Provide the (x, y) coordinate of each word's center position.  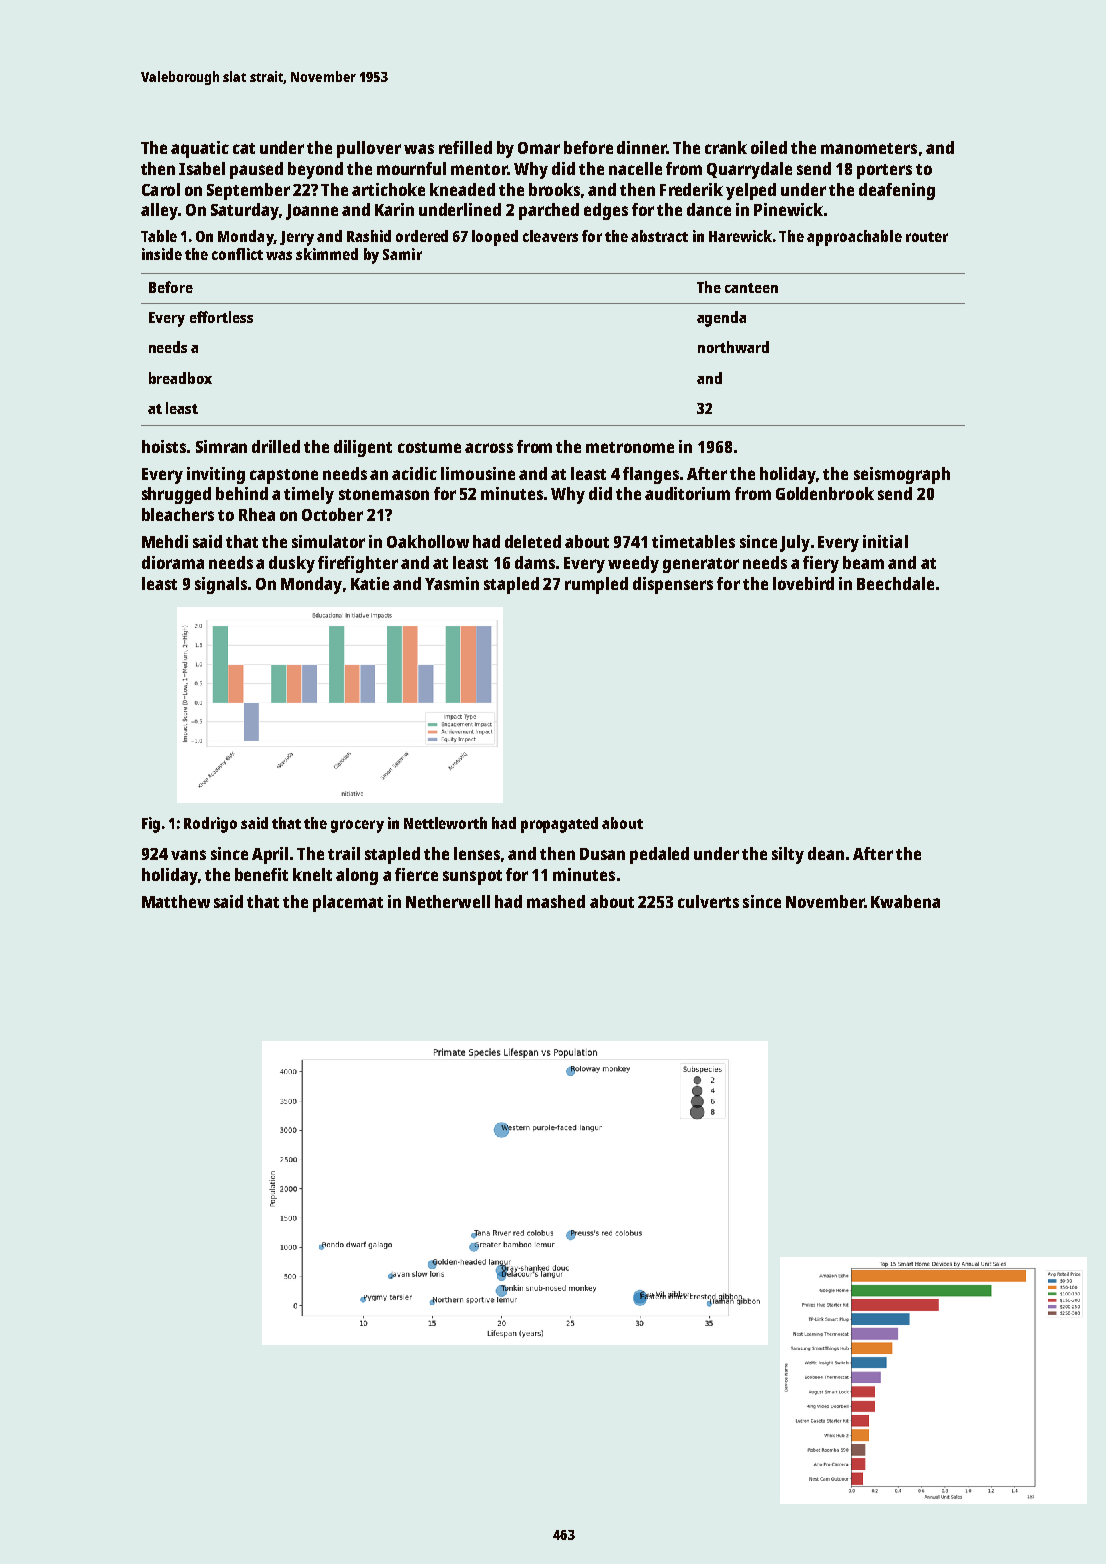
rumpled (596, 585)
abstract (659, 236)
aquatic (200, 149)
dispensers (673, 585)
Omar (539, 148)
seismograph (902, 475)
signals (221, 585)
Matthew (176, 901)
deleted (533, 541)
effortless (221, 317)
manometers (869, 148)
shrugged (176, 495)
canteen (751, 288)
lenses (477, 853)
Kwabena (905, 901)
